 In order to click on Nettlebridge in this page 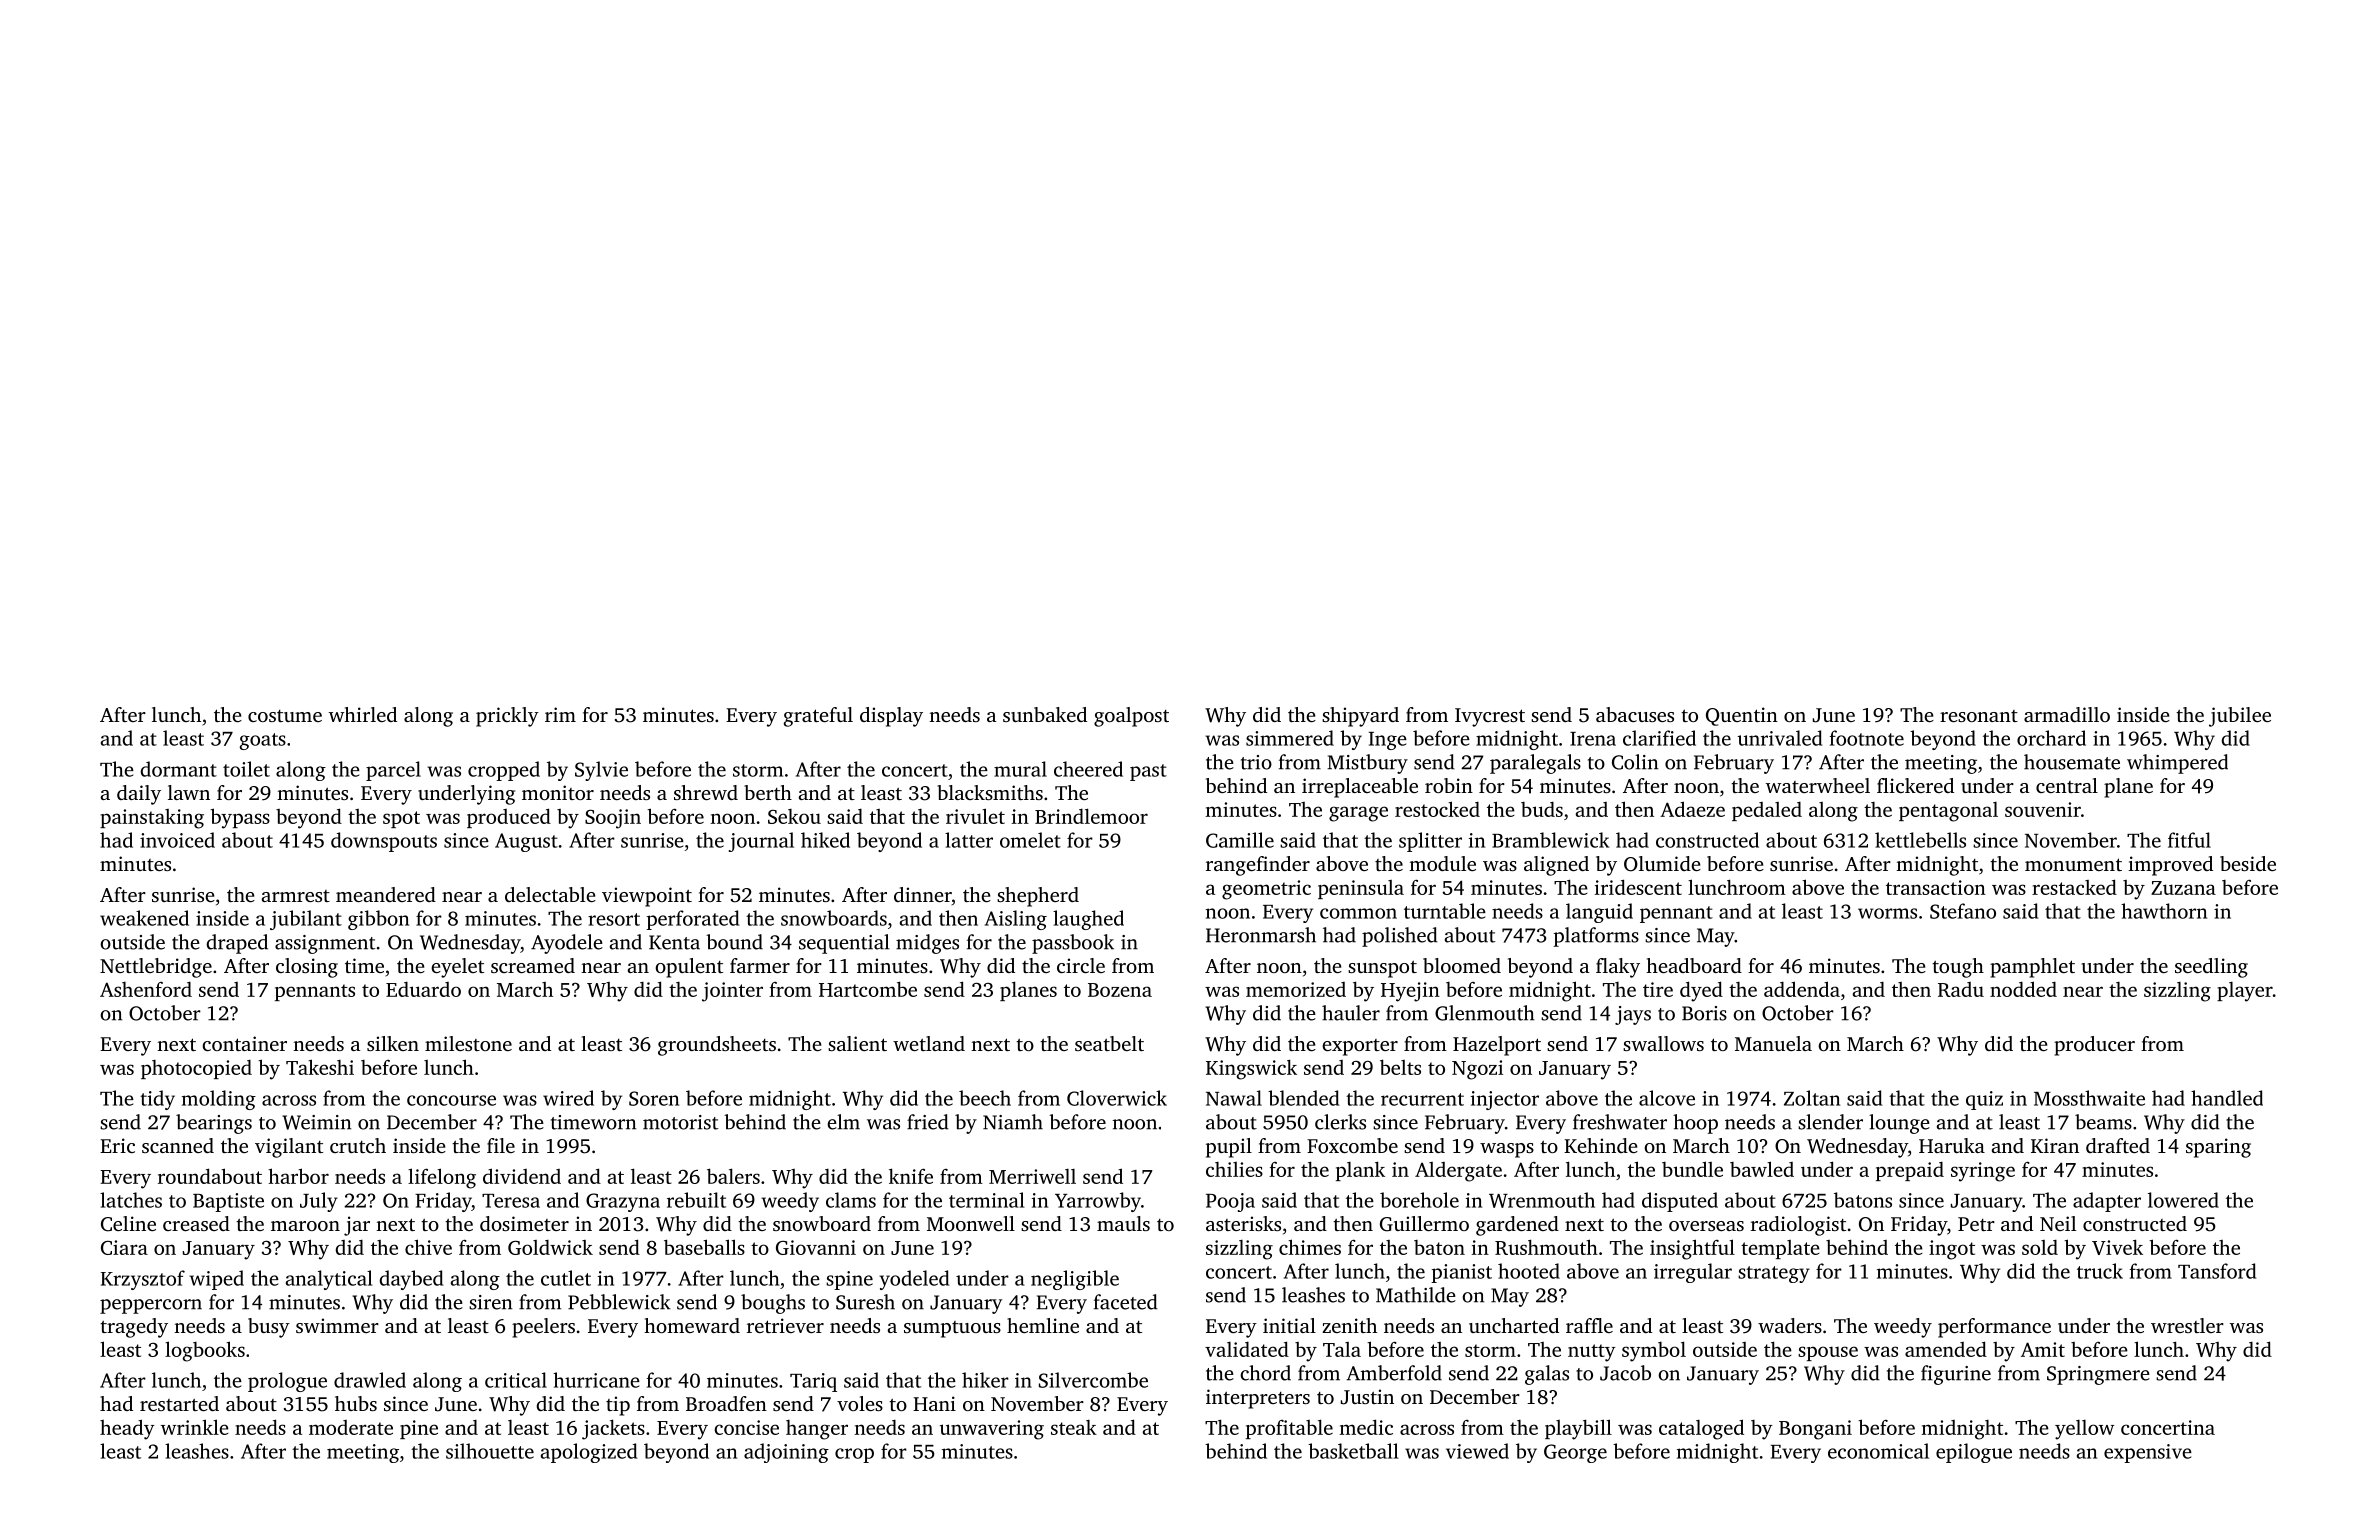, I will do `click(156, 968)`.
